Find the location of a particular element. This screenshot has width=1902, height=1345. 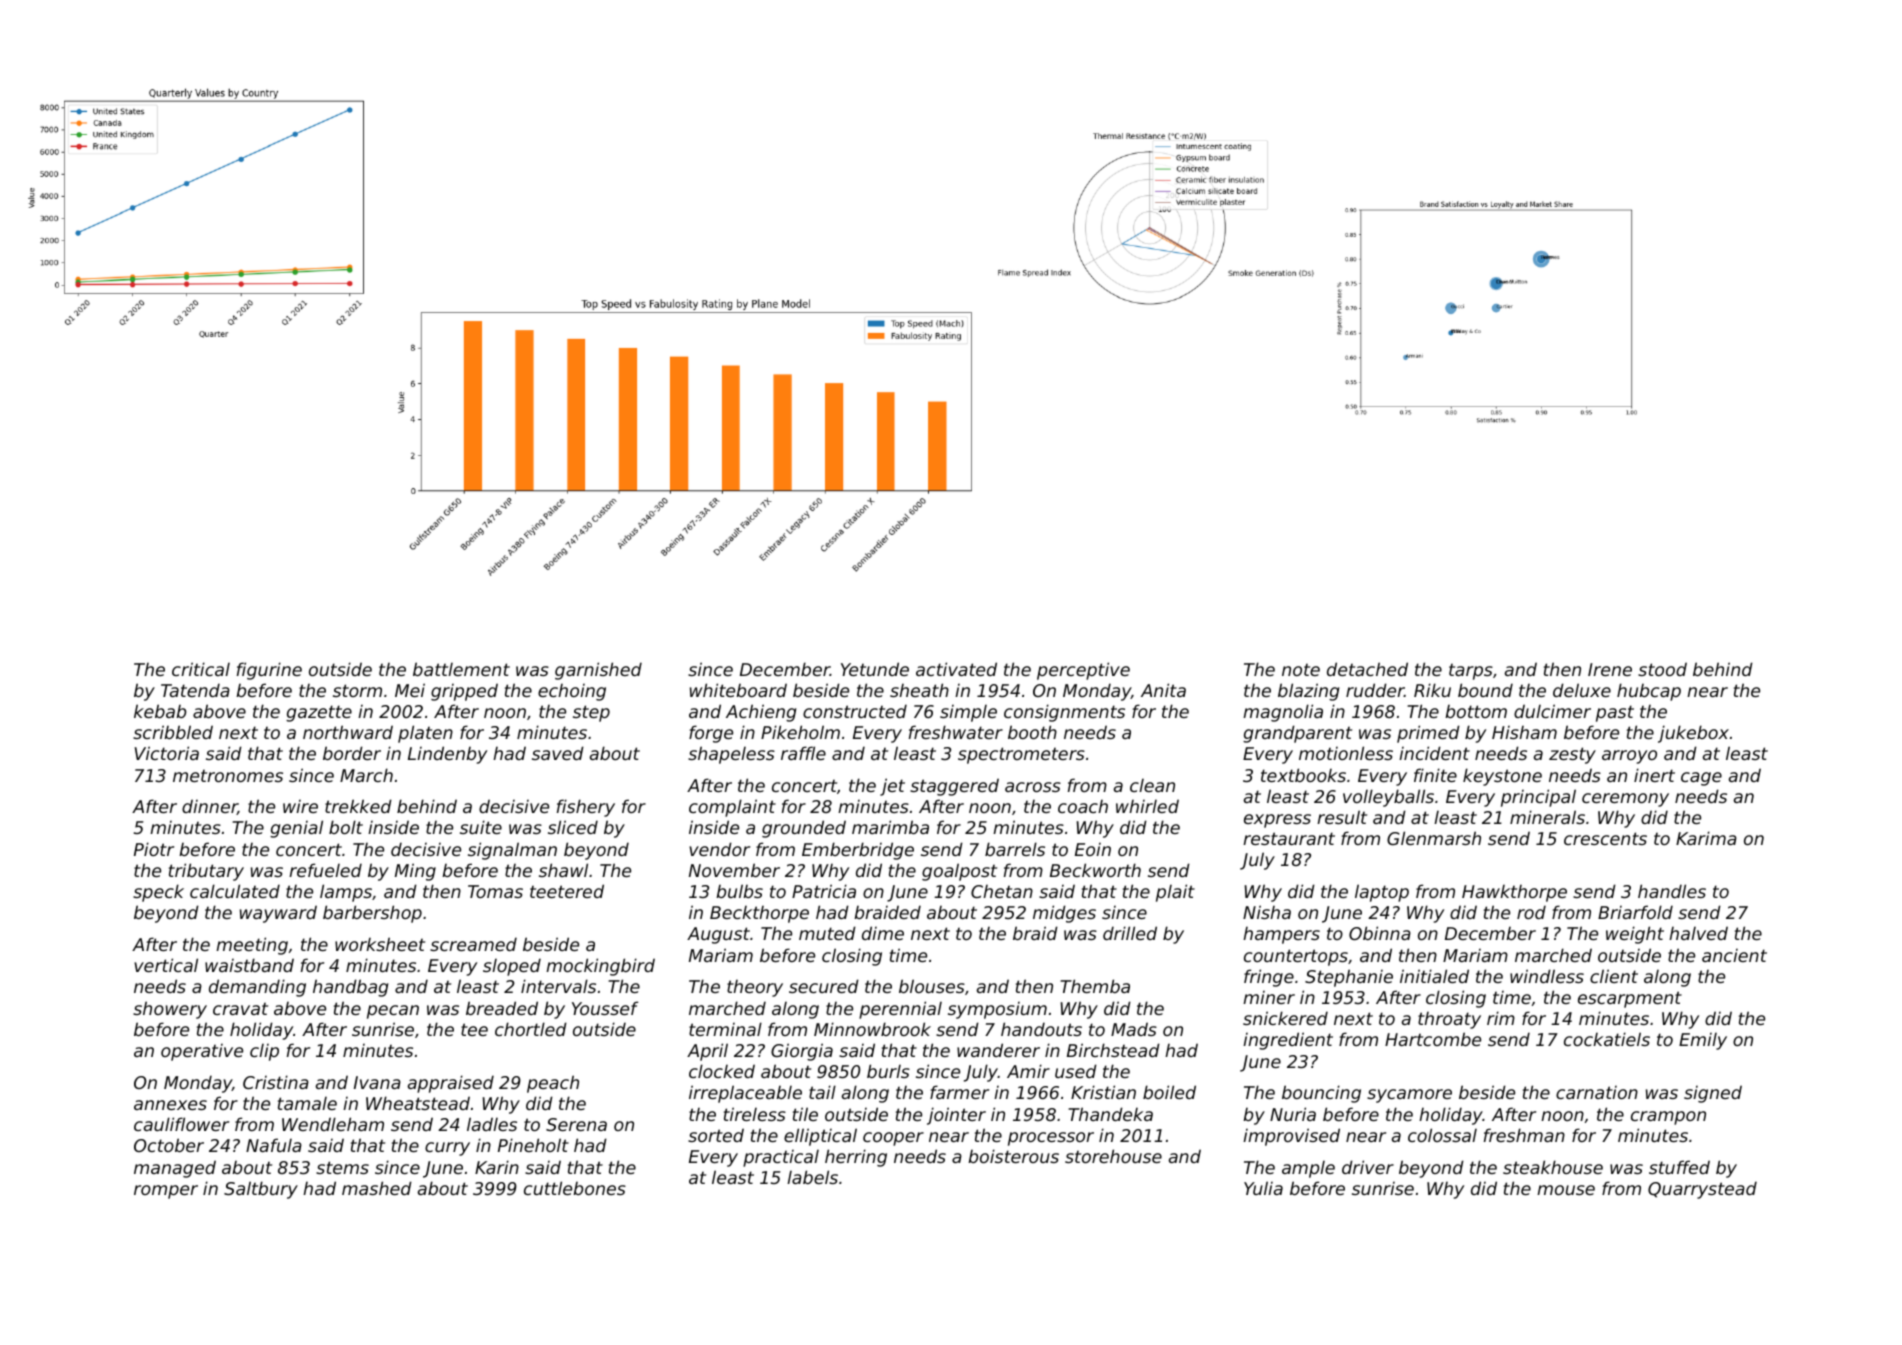

detached is located at coordinates (1367, 669).
